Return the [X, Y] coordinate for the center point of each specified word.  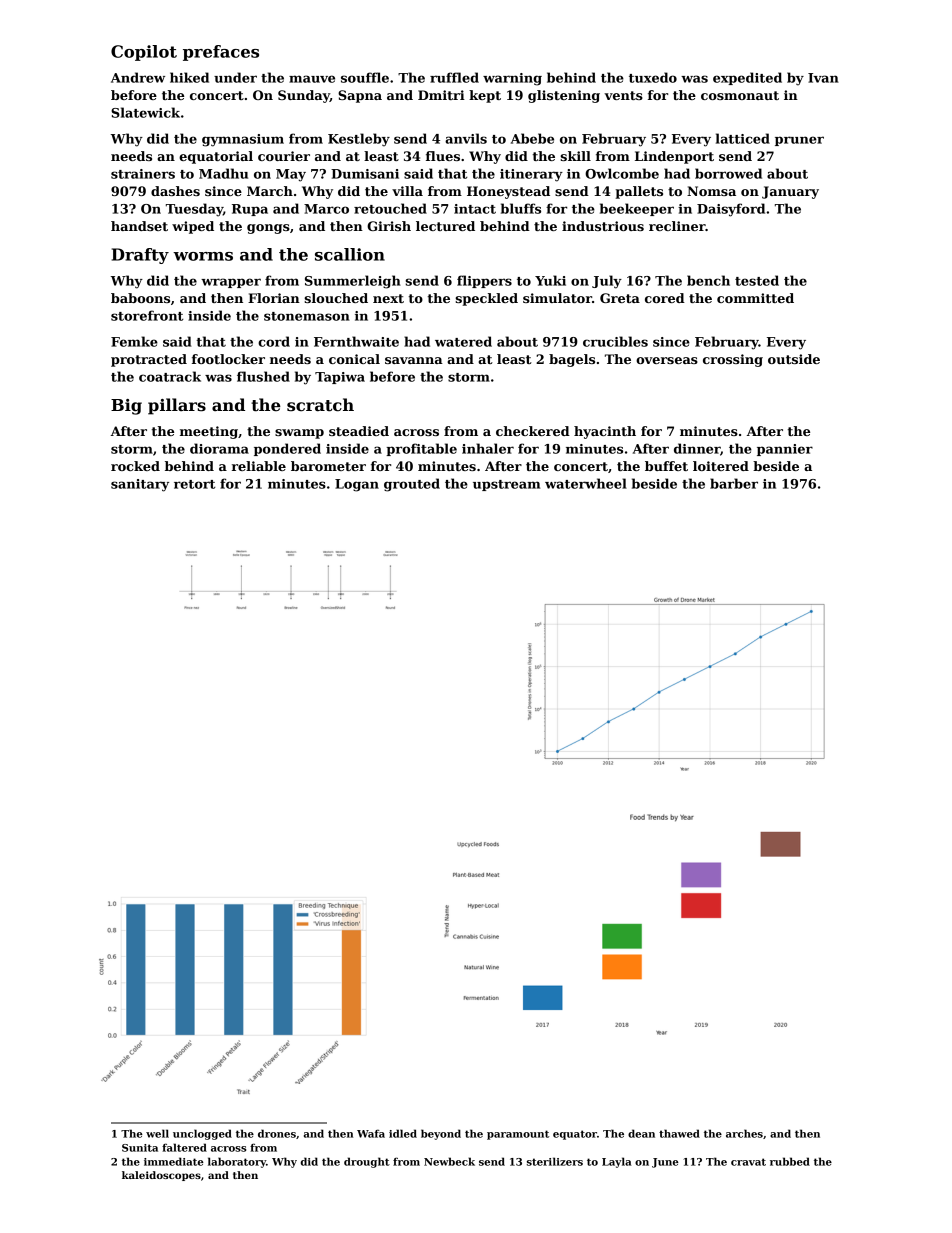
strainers [143, 174]
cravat [748, 1162]
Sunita [140, 1148]
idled [403, 1133]
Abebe [532, 138]
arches [744, 1133]
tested [757, 280]
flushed [263, 376]
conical [354, 359]
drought [367, 1162]
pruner [799, 141]
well [157, 1133]
